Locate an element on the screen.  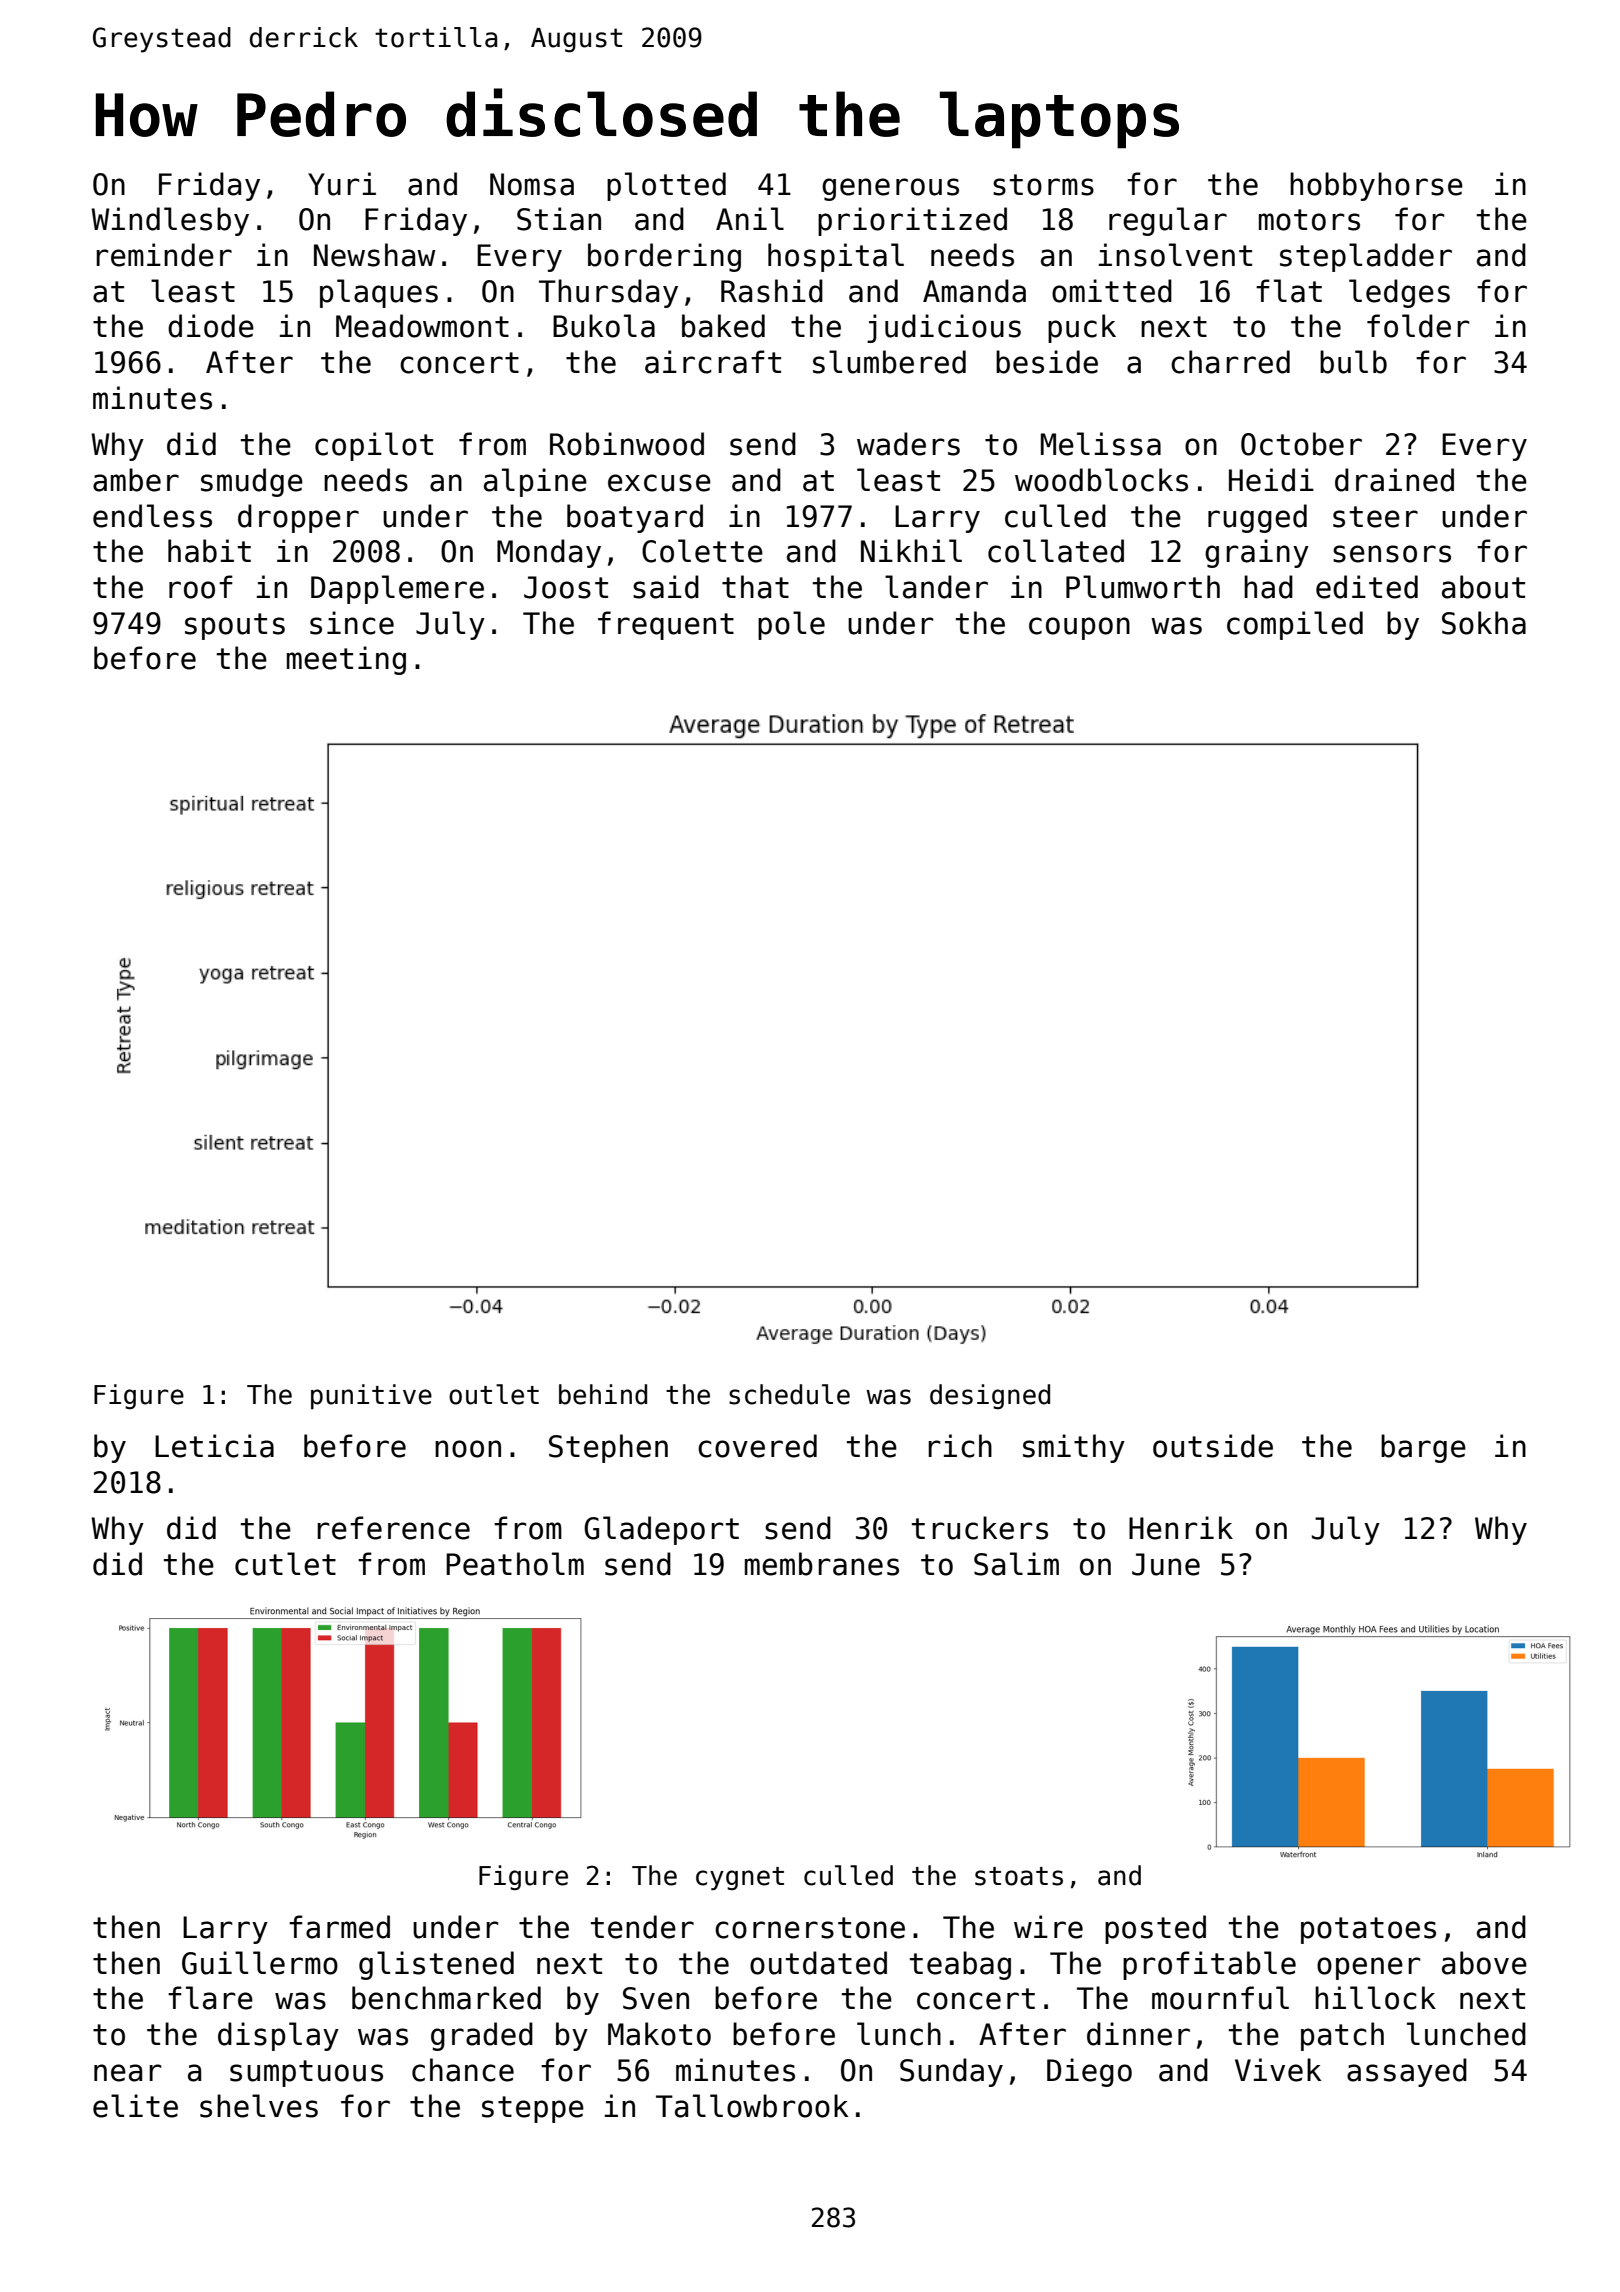
barge is located at coordinates (1423, 1448).
